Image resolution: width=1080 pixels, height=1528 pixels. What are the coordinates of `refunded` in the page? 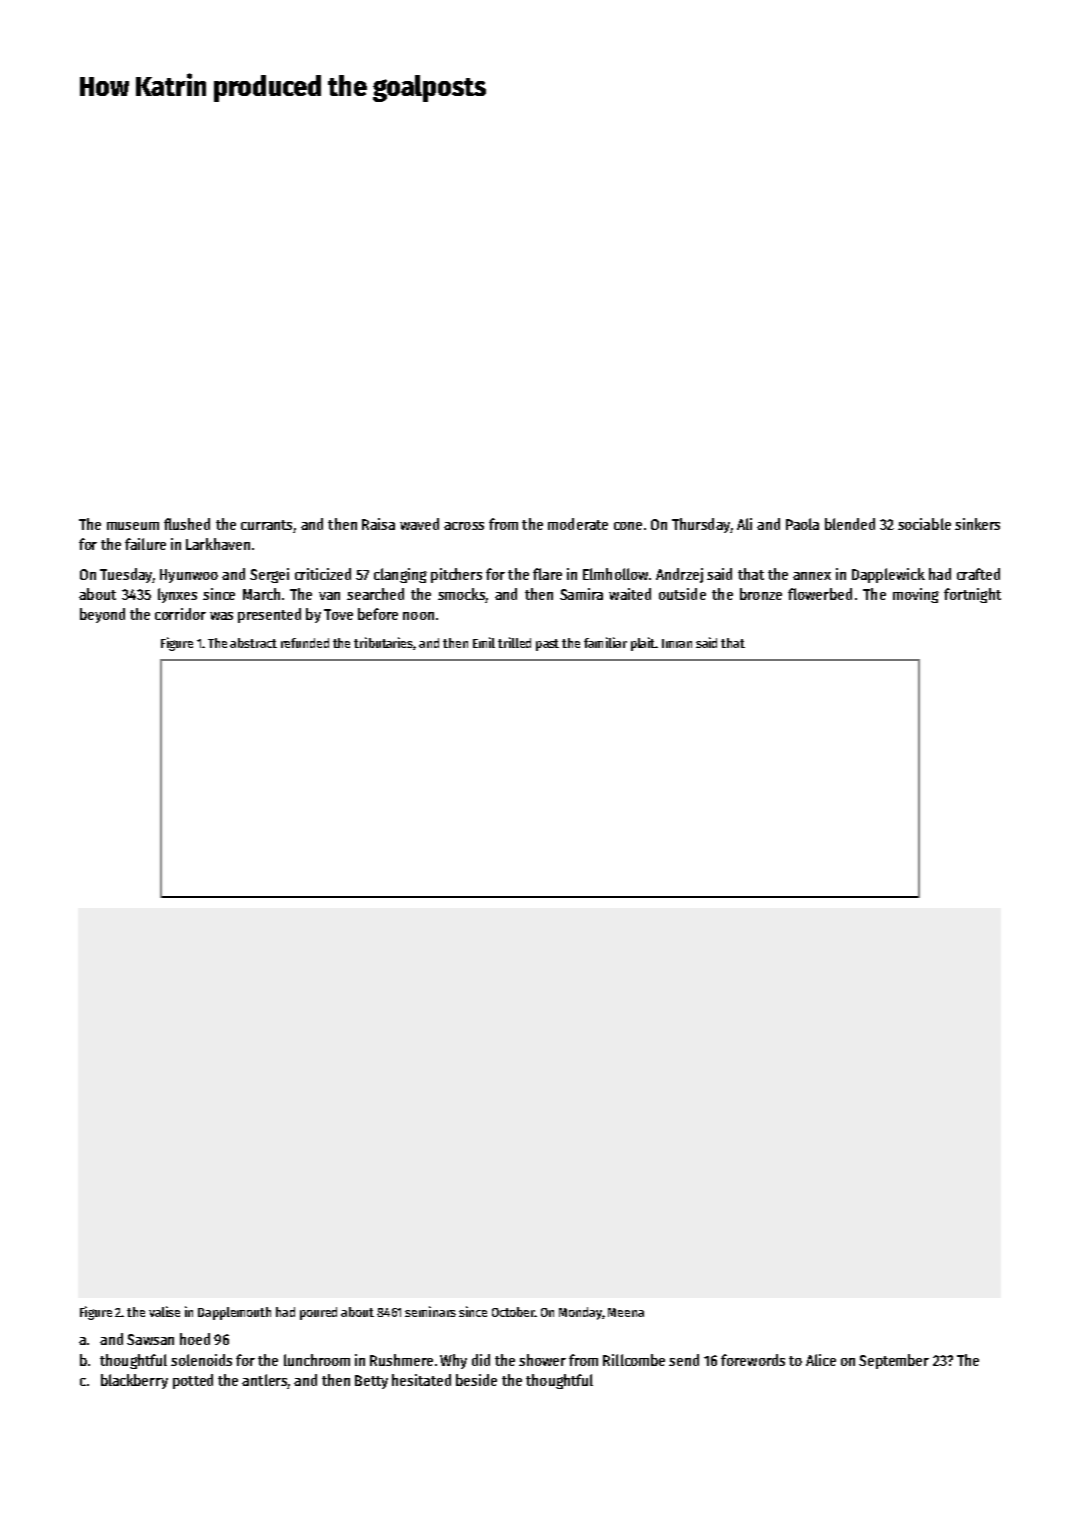 It's located at (305, 643).
